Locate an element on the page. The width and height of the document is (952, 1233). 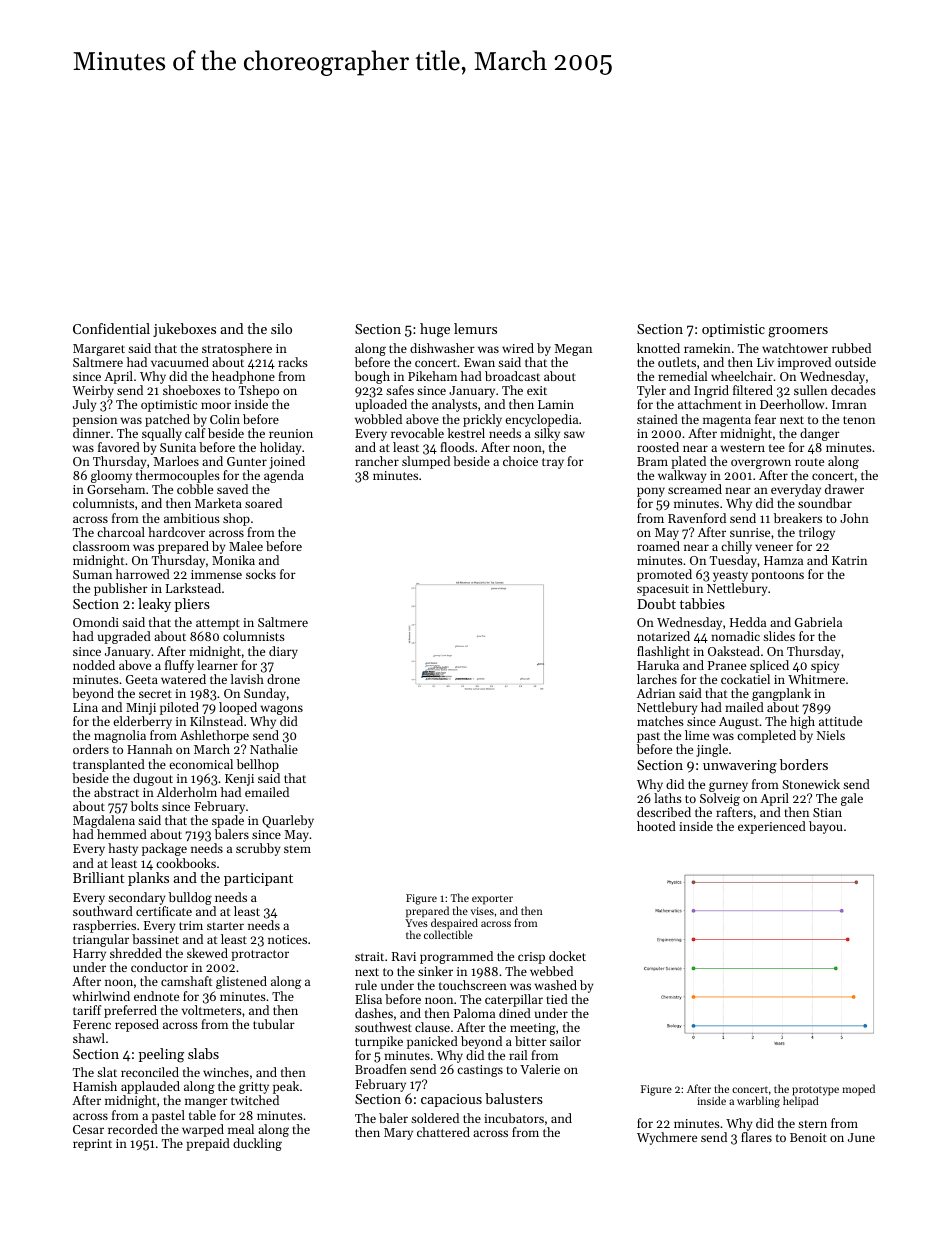
prepaid is located at coordinates (208, 1144).
